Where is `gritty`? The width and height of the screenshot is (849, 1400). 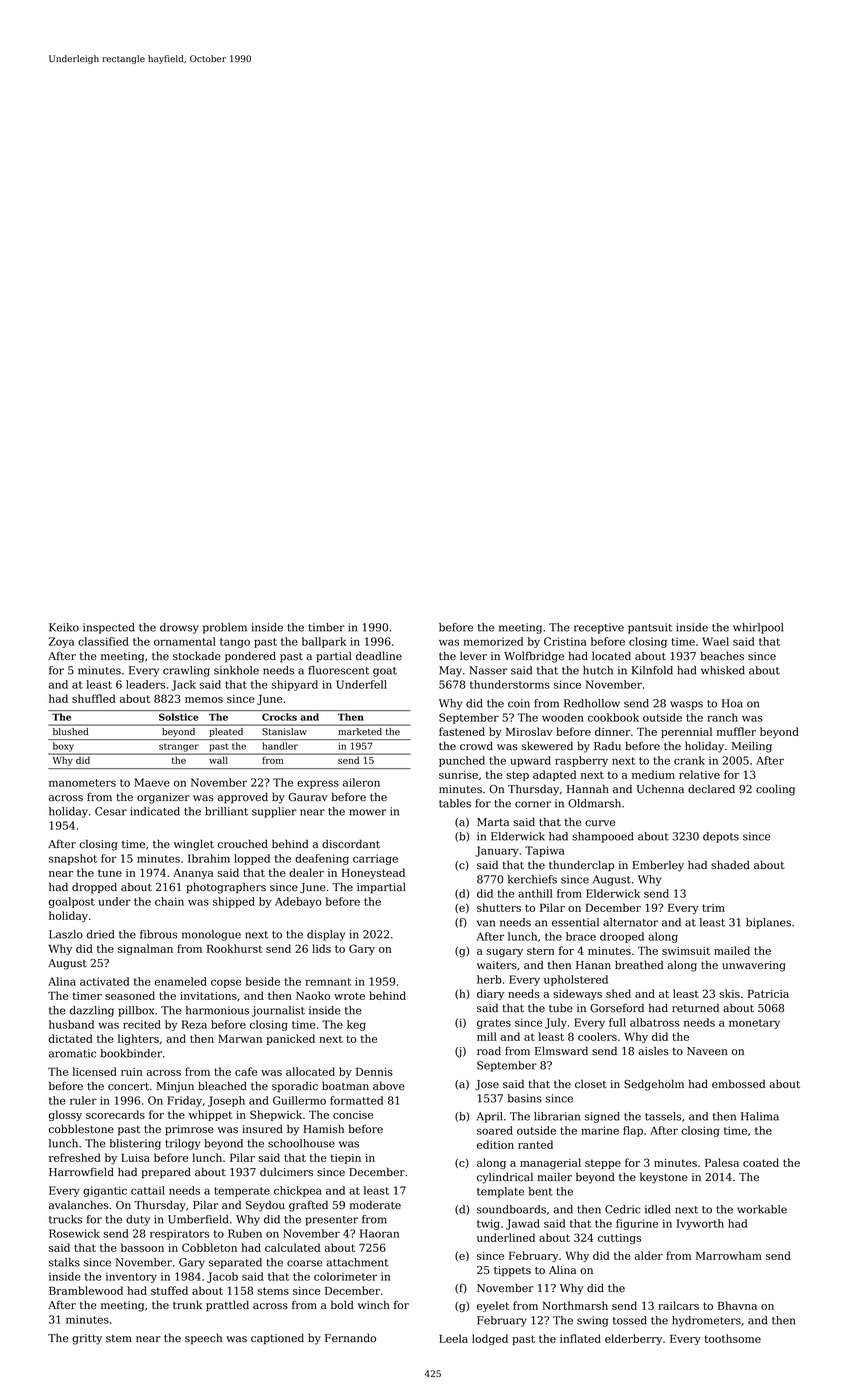
gritty is located at coordinates (87, 1339).
